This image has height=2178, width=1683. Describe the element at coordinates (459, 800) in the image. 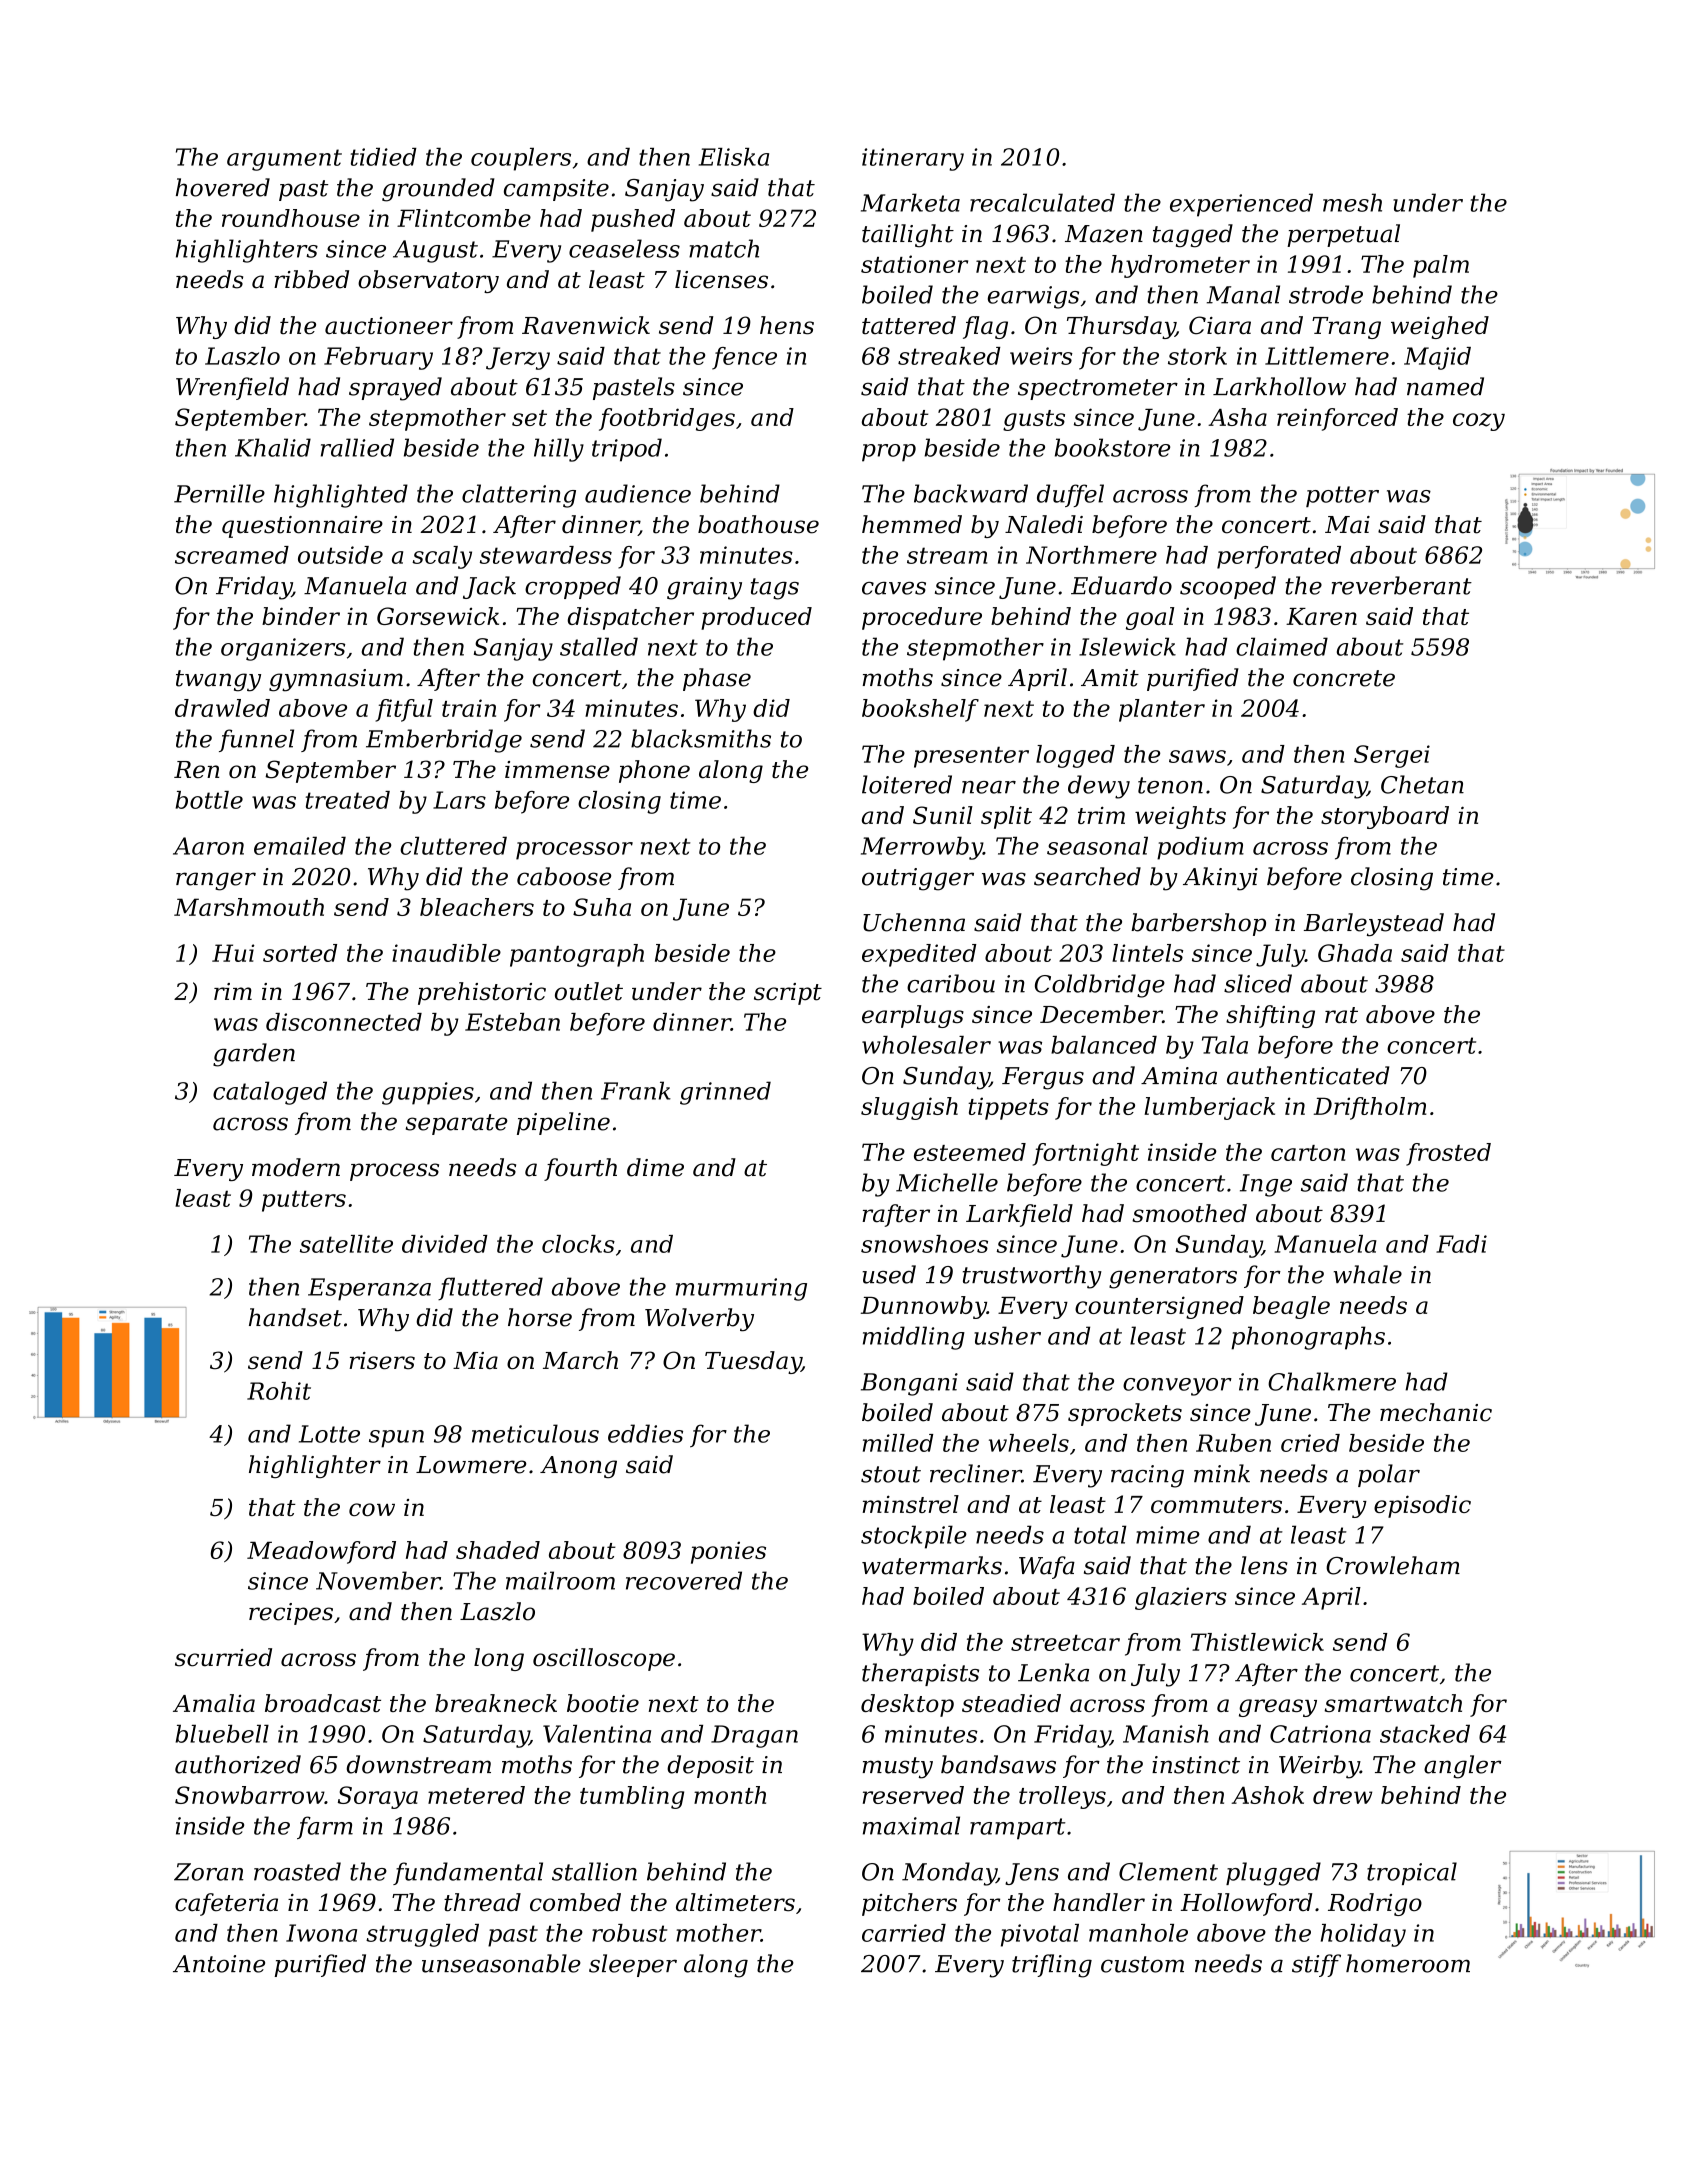

I see `Lars` at that location.
